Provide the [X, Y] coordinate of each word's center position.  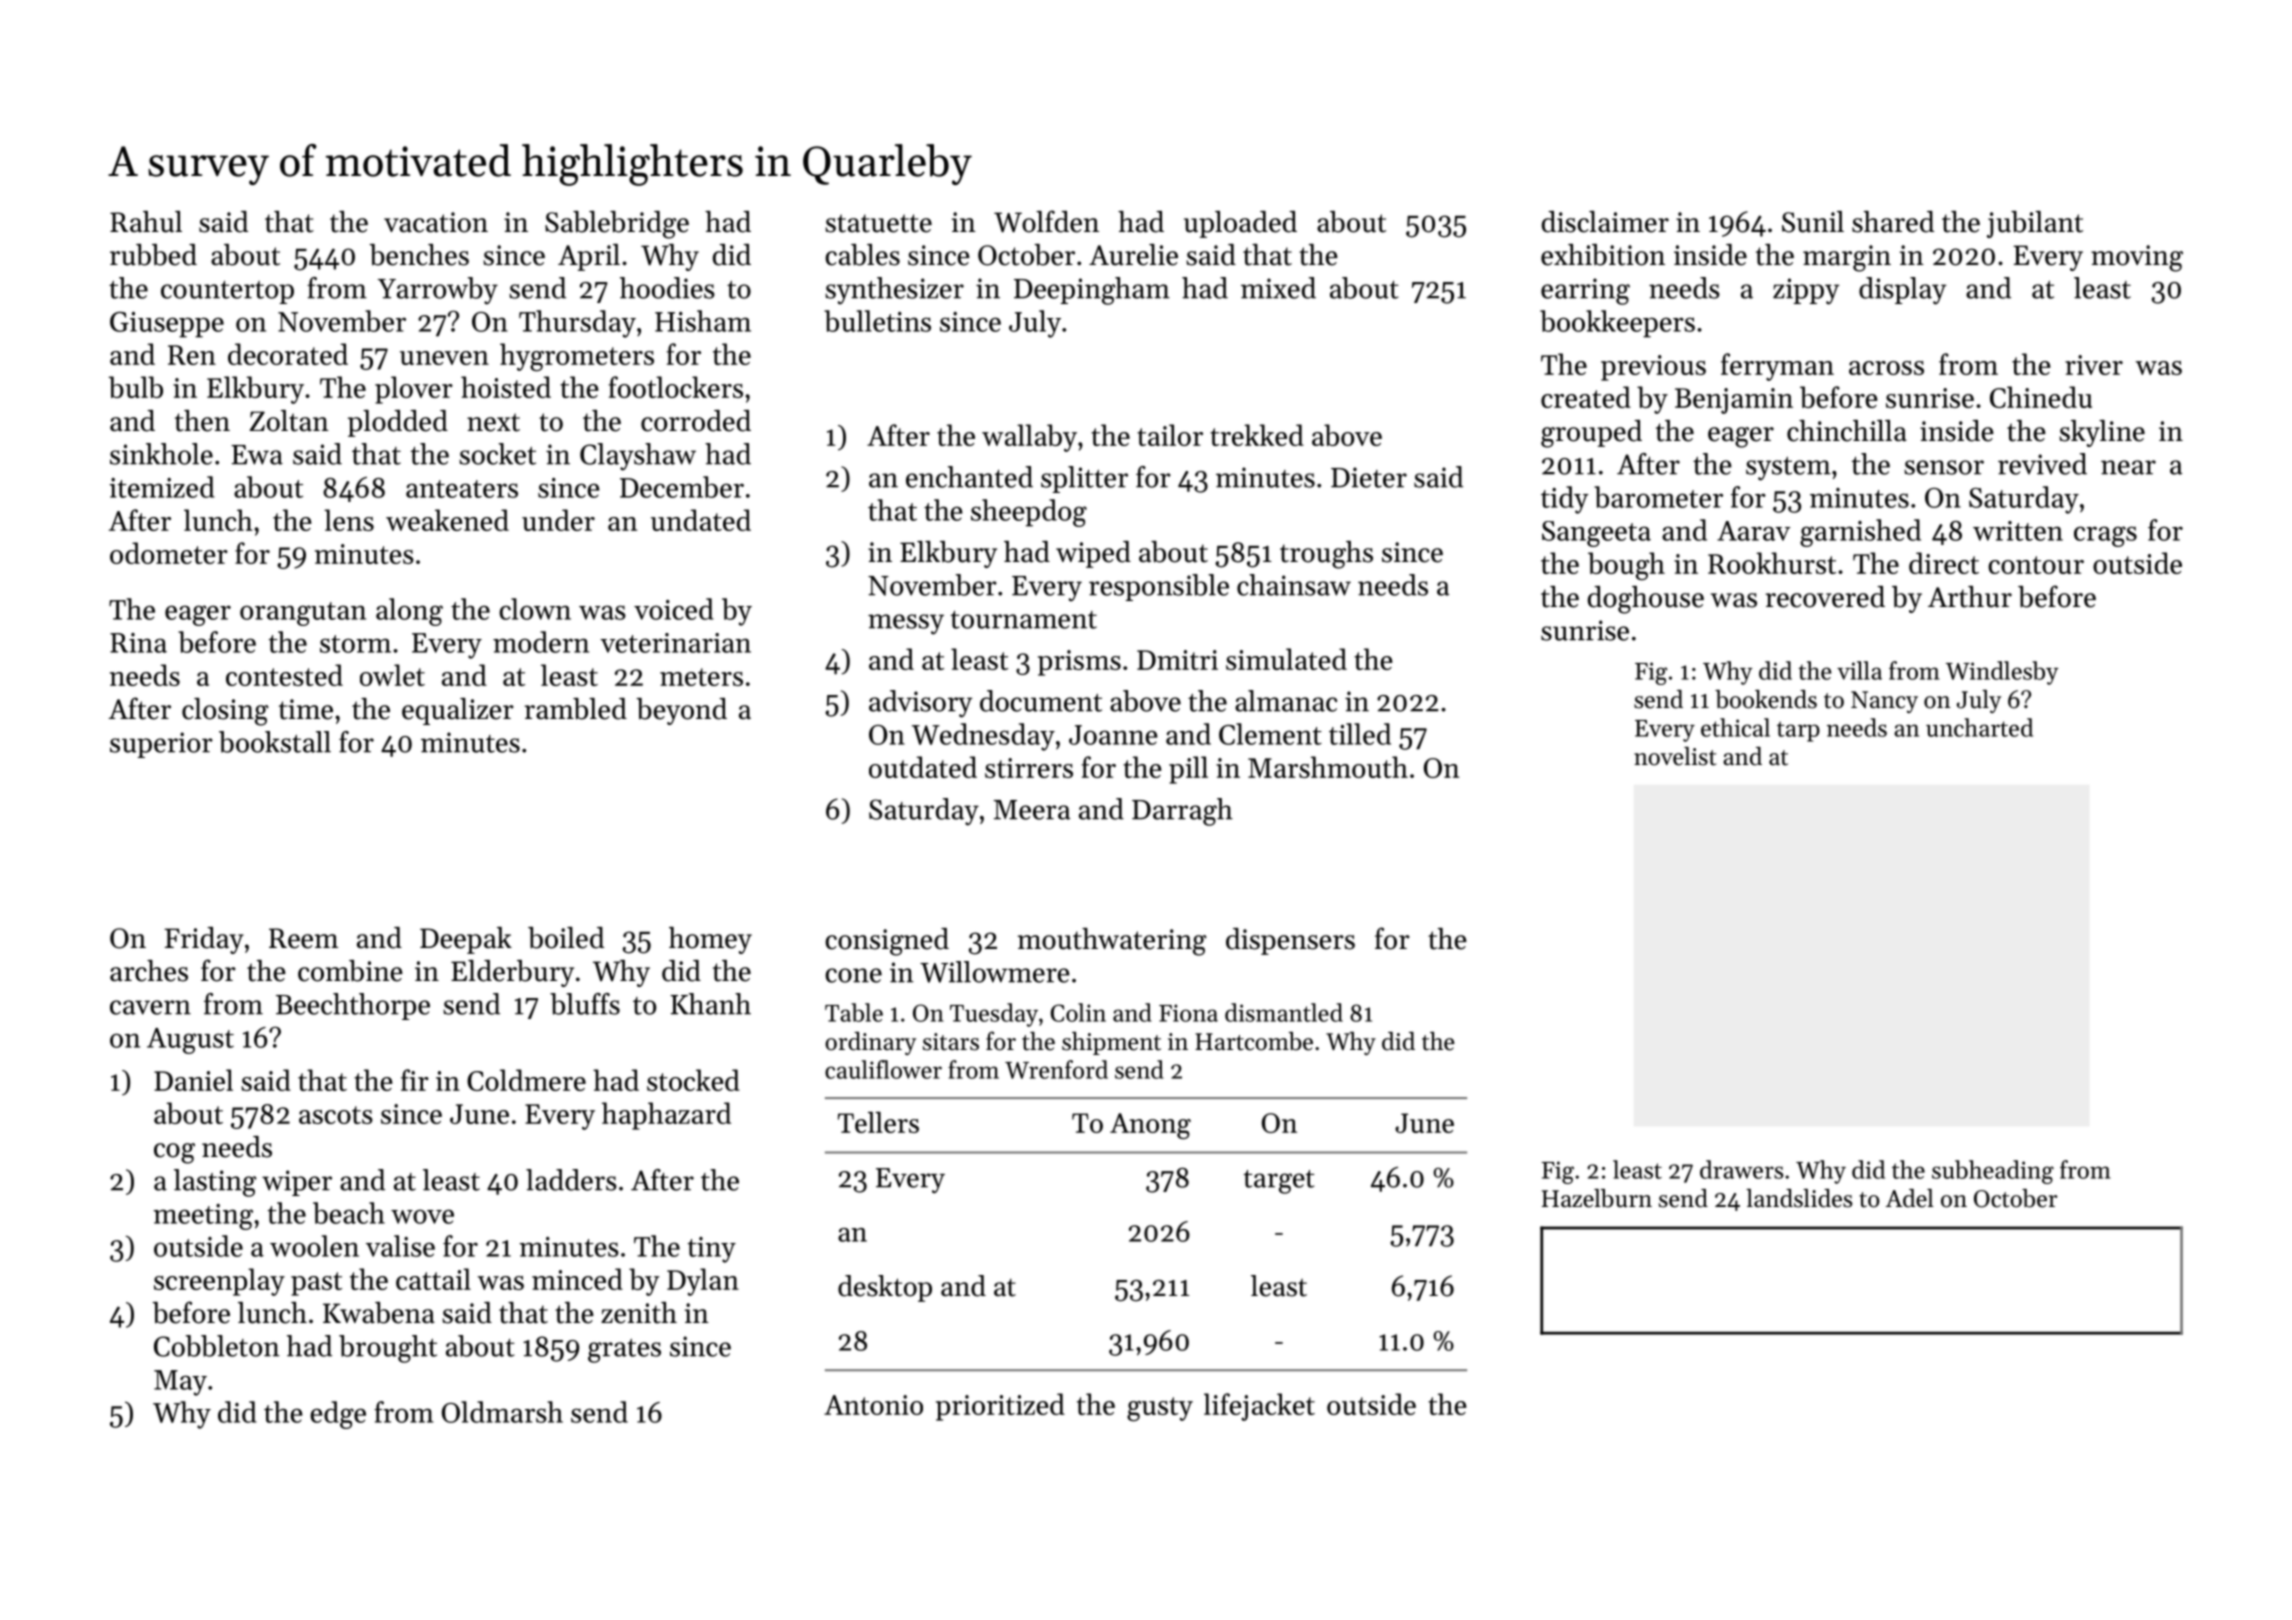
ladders [571, 1180]
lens [349, 520]
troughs [1326, 555]
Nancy [1884, 702]
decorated [288, 354]
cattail [433, 1279]
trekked [1257, 435]
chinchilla [1847, 431]
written [2018, 531]
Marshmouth [1328, 767]
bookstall [275, 742]
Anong [1150, 1126]
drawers [1741, 1169]
